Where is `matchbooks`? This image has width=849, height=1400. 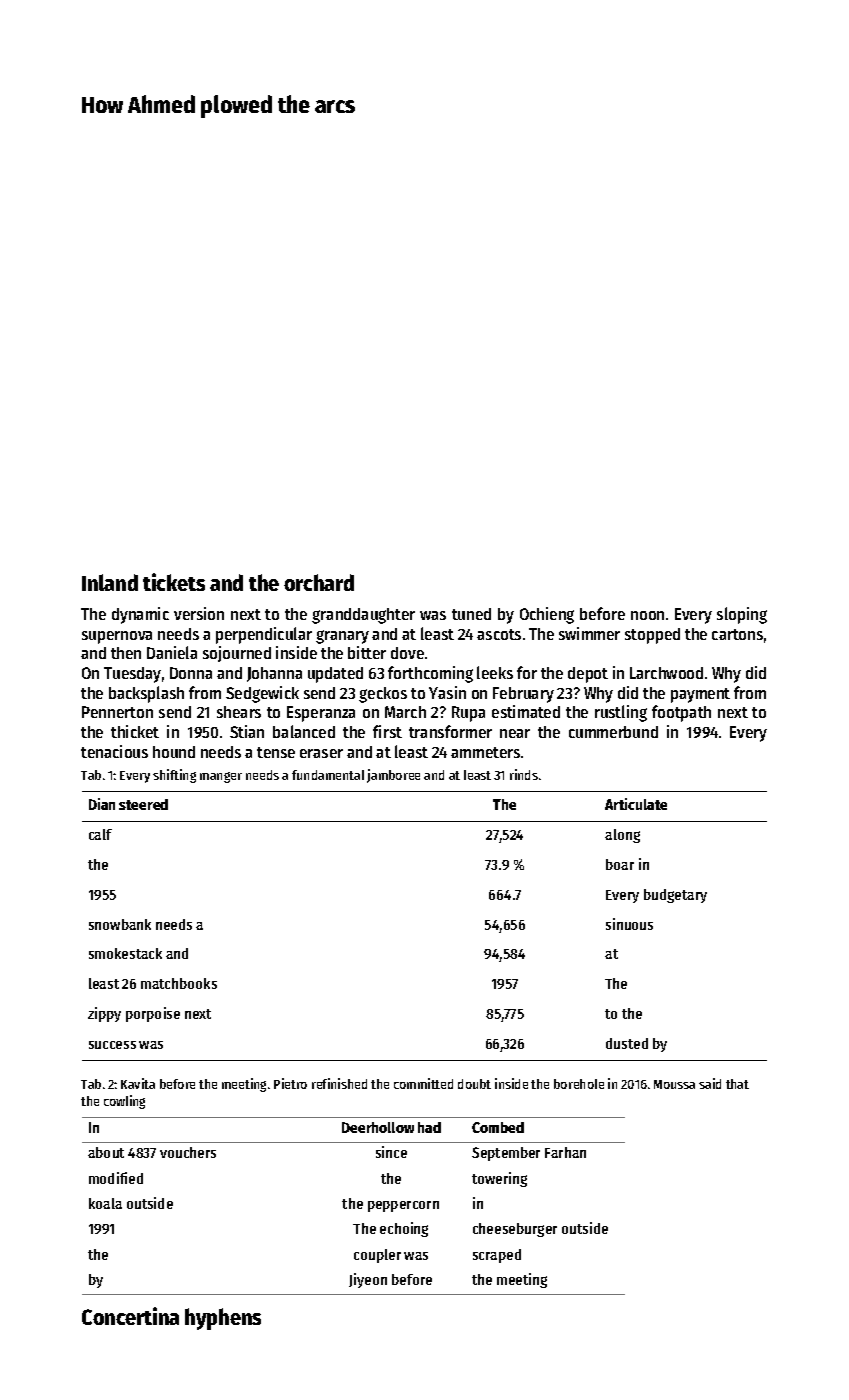
matchbooks is located at coordinates (179, 983).
